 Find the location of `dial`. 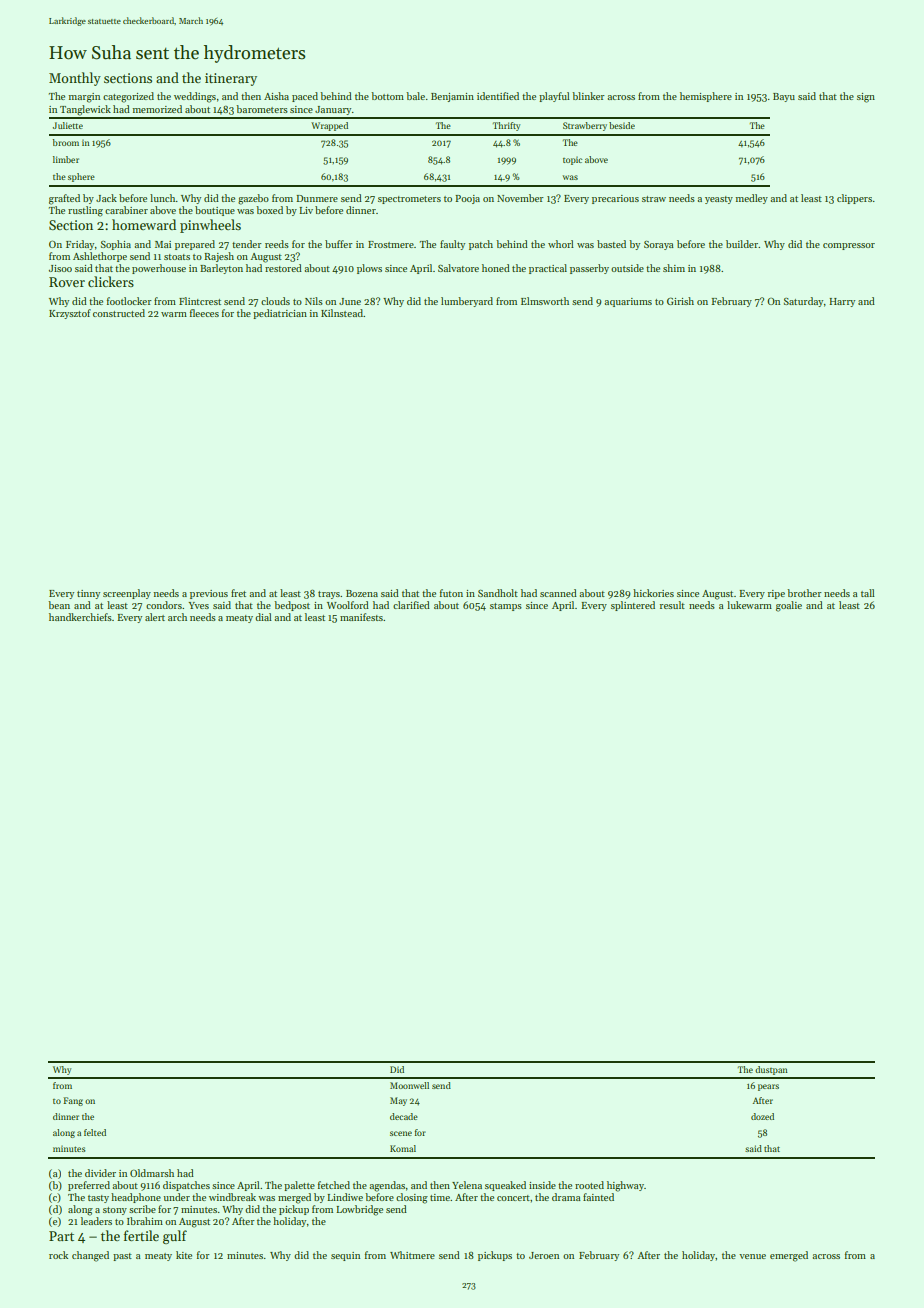

dial is located at coordinates (263, 617).
